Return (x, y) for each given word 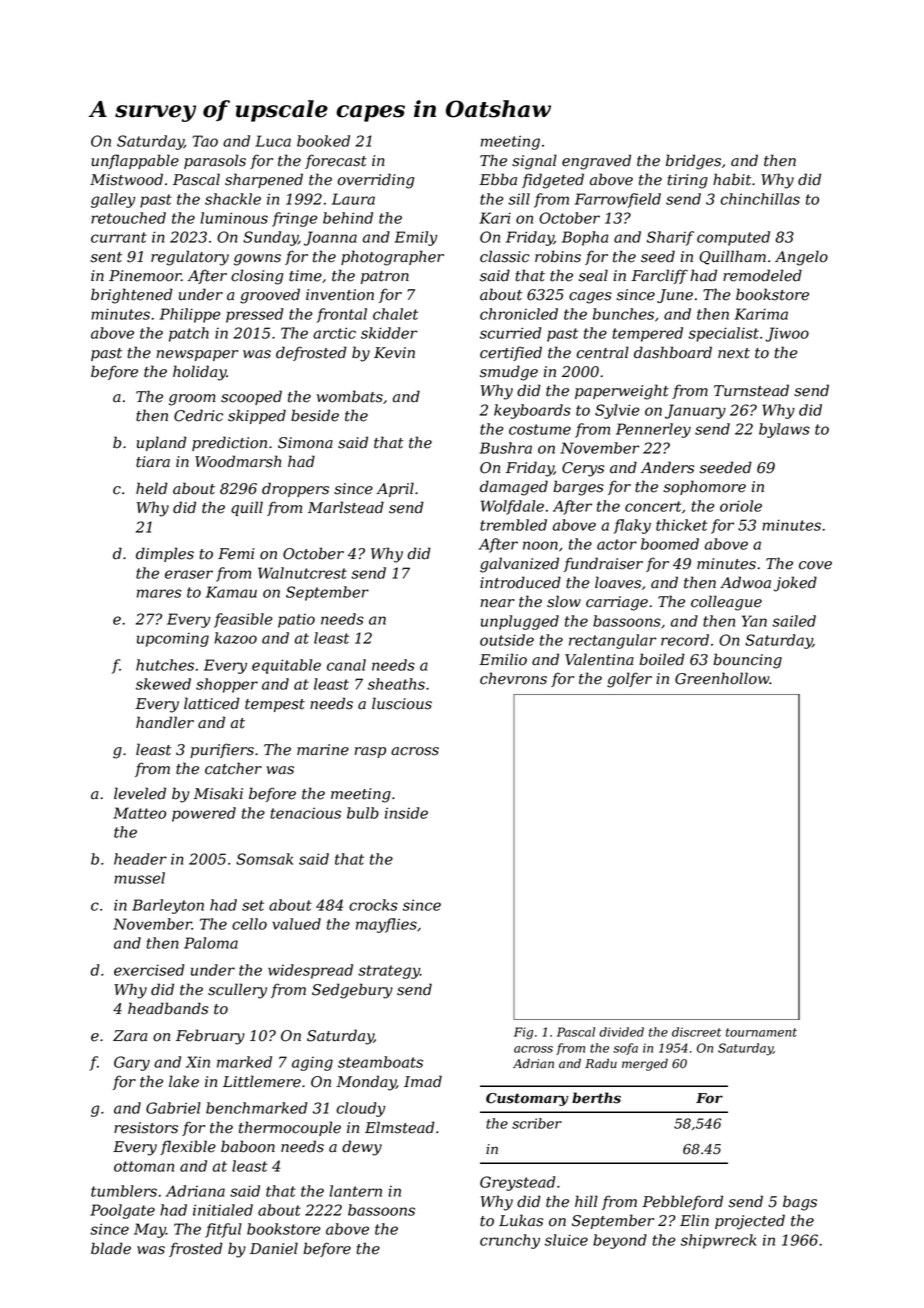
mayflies (386, 925)
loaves (618, 582)
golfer (629, 680)
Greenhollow (722, 678)
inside (406, 813)
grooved (270, 296)
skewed (163, 684)
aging (312, 1064)
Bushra (505, 448)
